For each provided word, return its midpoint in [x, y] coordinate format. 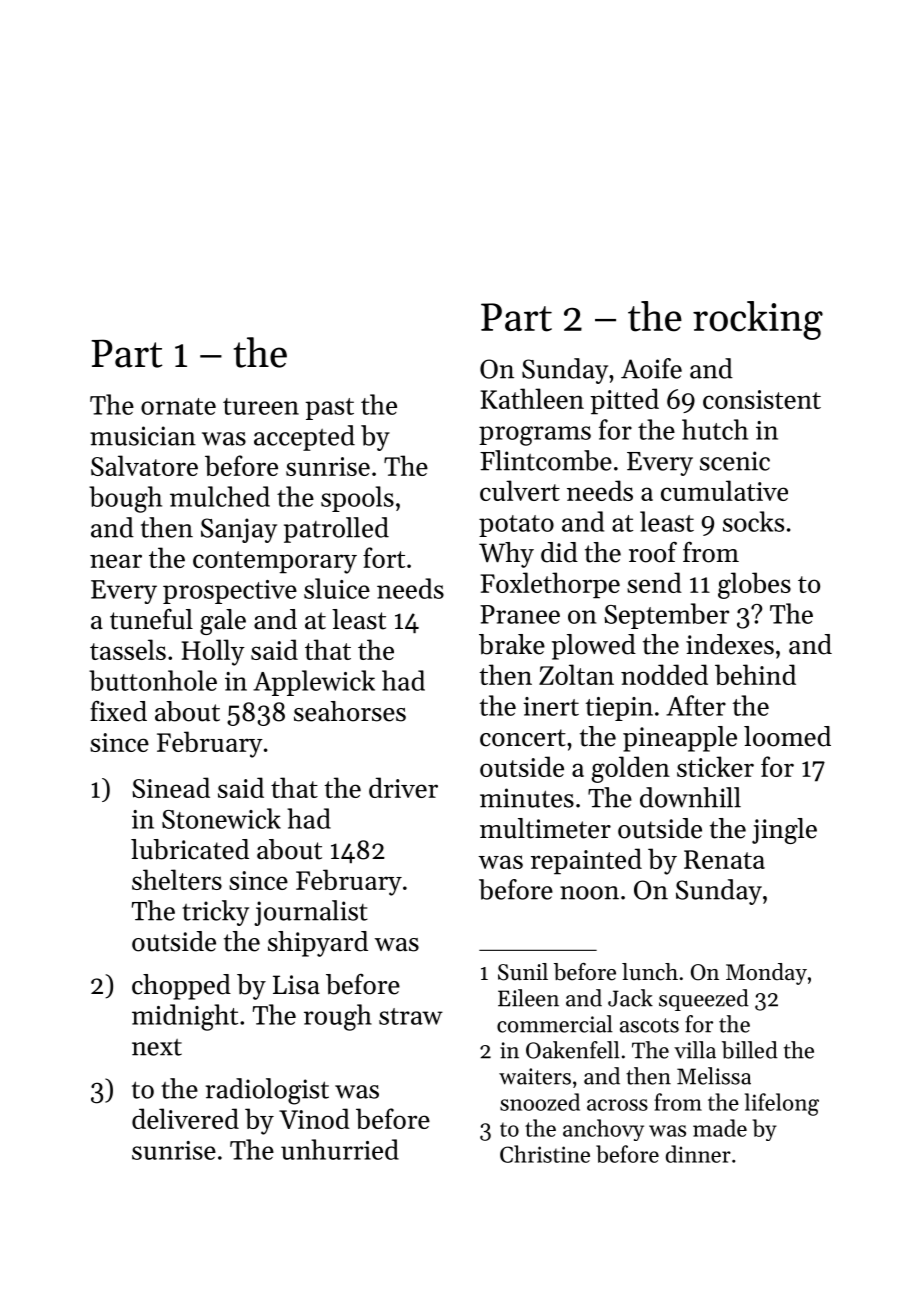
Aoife [651, 368]
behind [755, 674]
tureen [261, 406]
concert [523, 738]
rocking [758, 320]
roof [653, 552]
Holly [213, 652]
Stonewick [221, 818]
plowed [594, 647]
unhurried [340, 1149]
